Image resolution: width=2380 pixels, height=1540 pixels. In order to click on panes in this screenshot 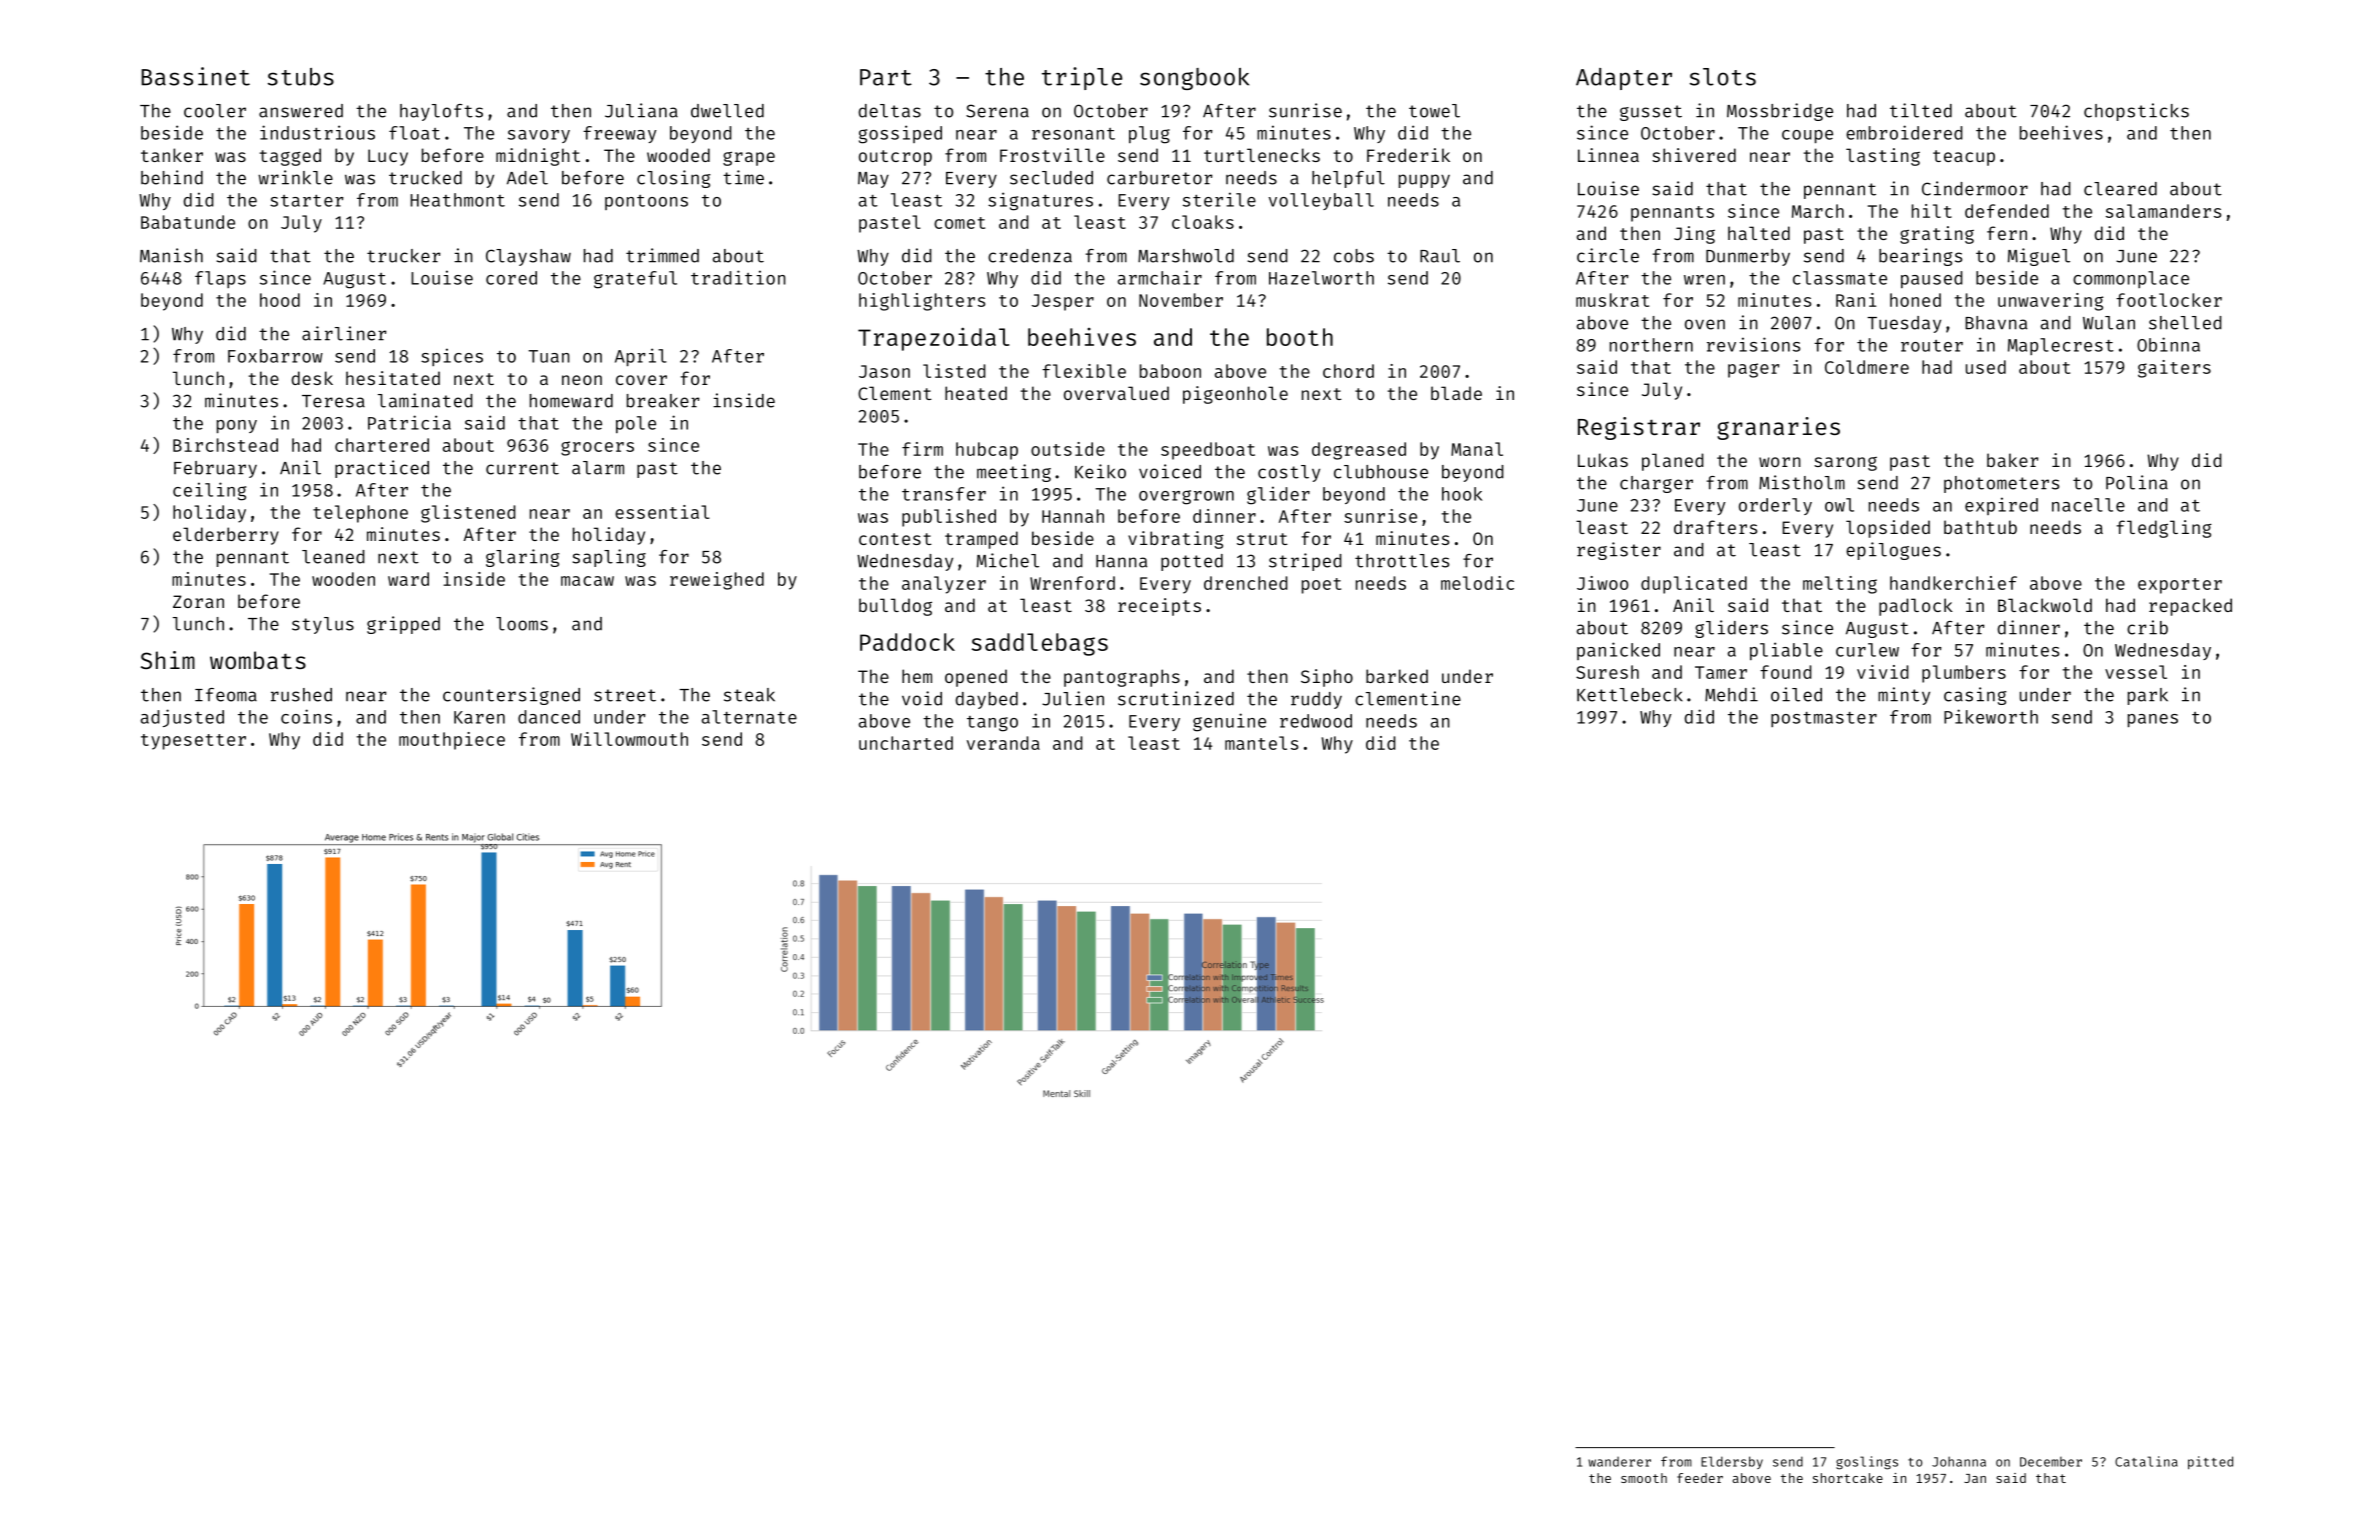, I will do `click(2153, 720)`.
